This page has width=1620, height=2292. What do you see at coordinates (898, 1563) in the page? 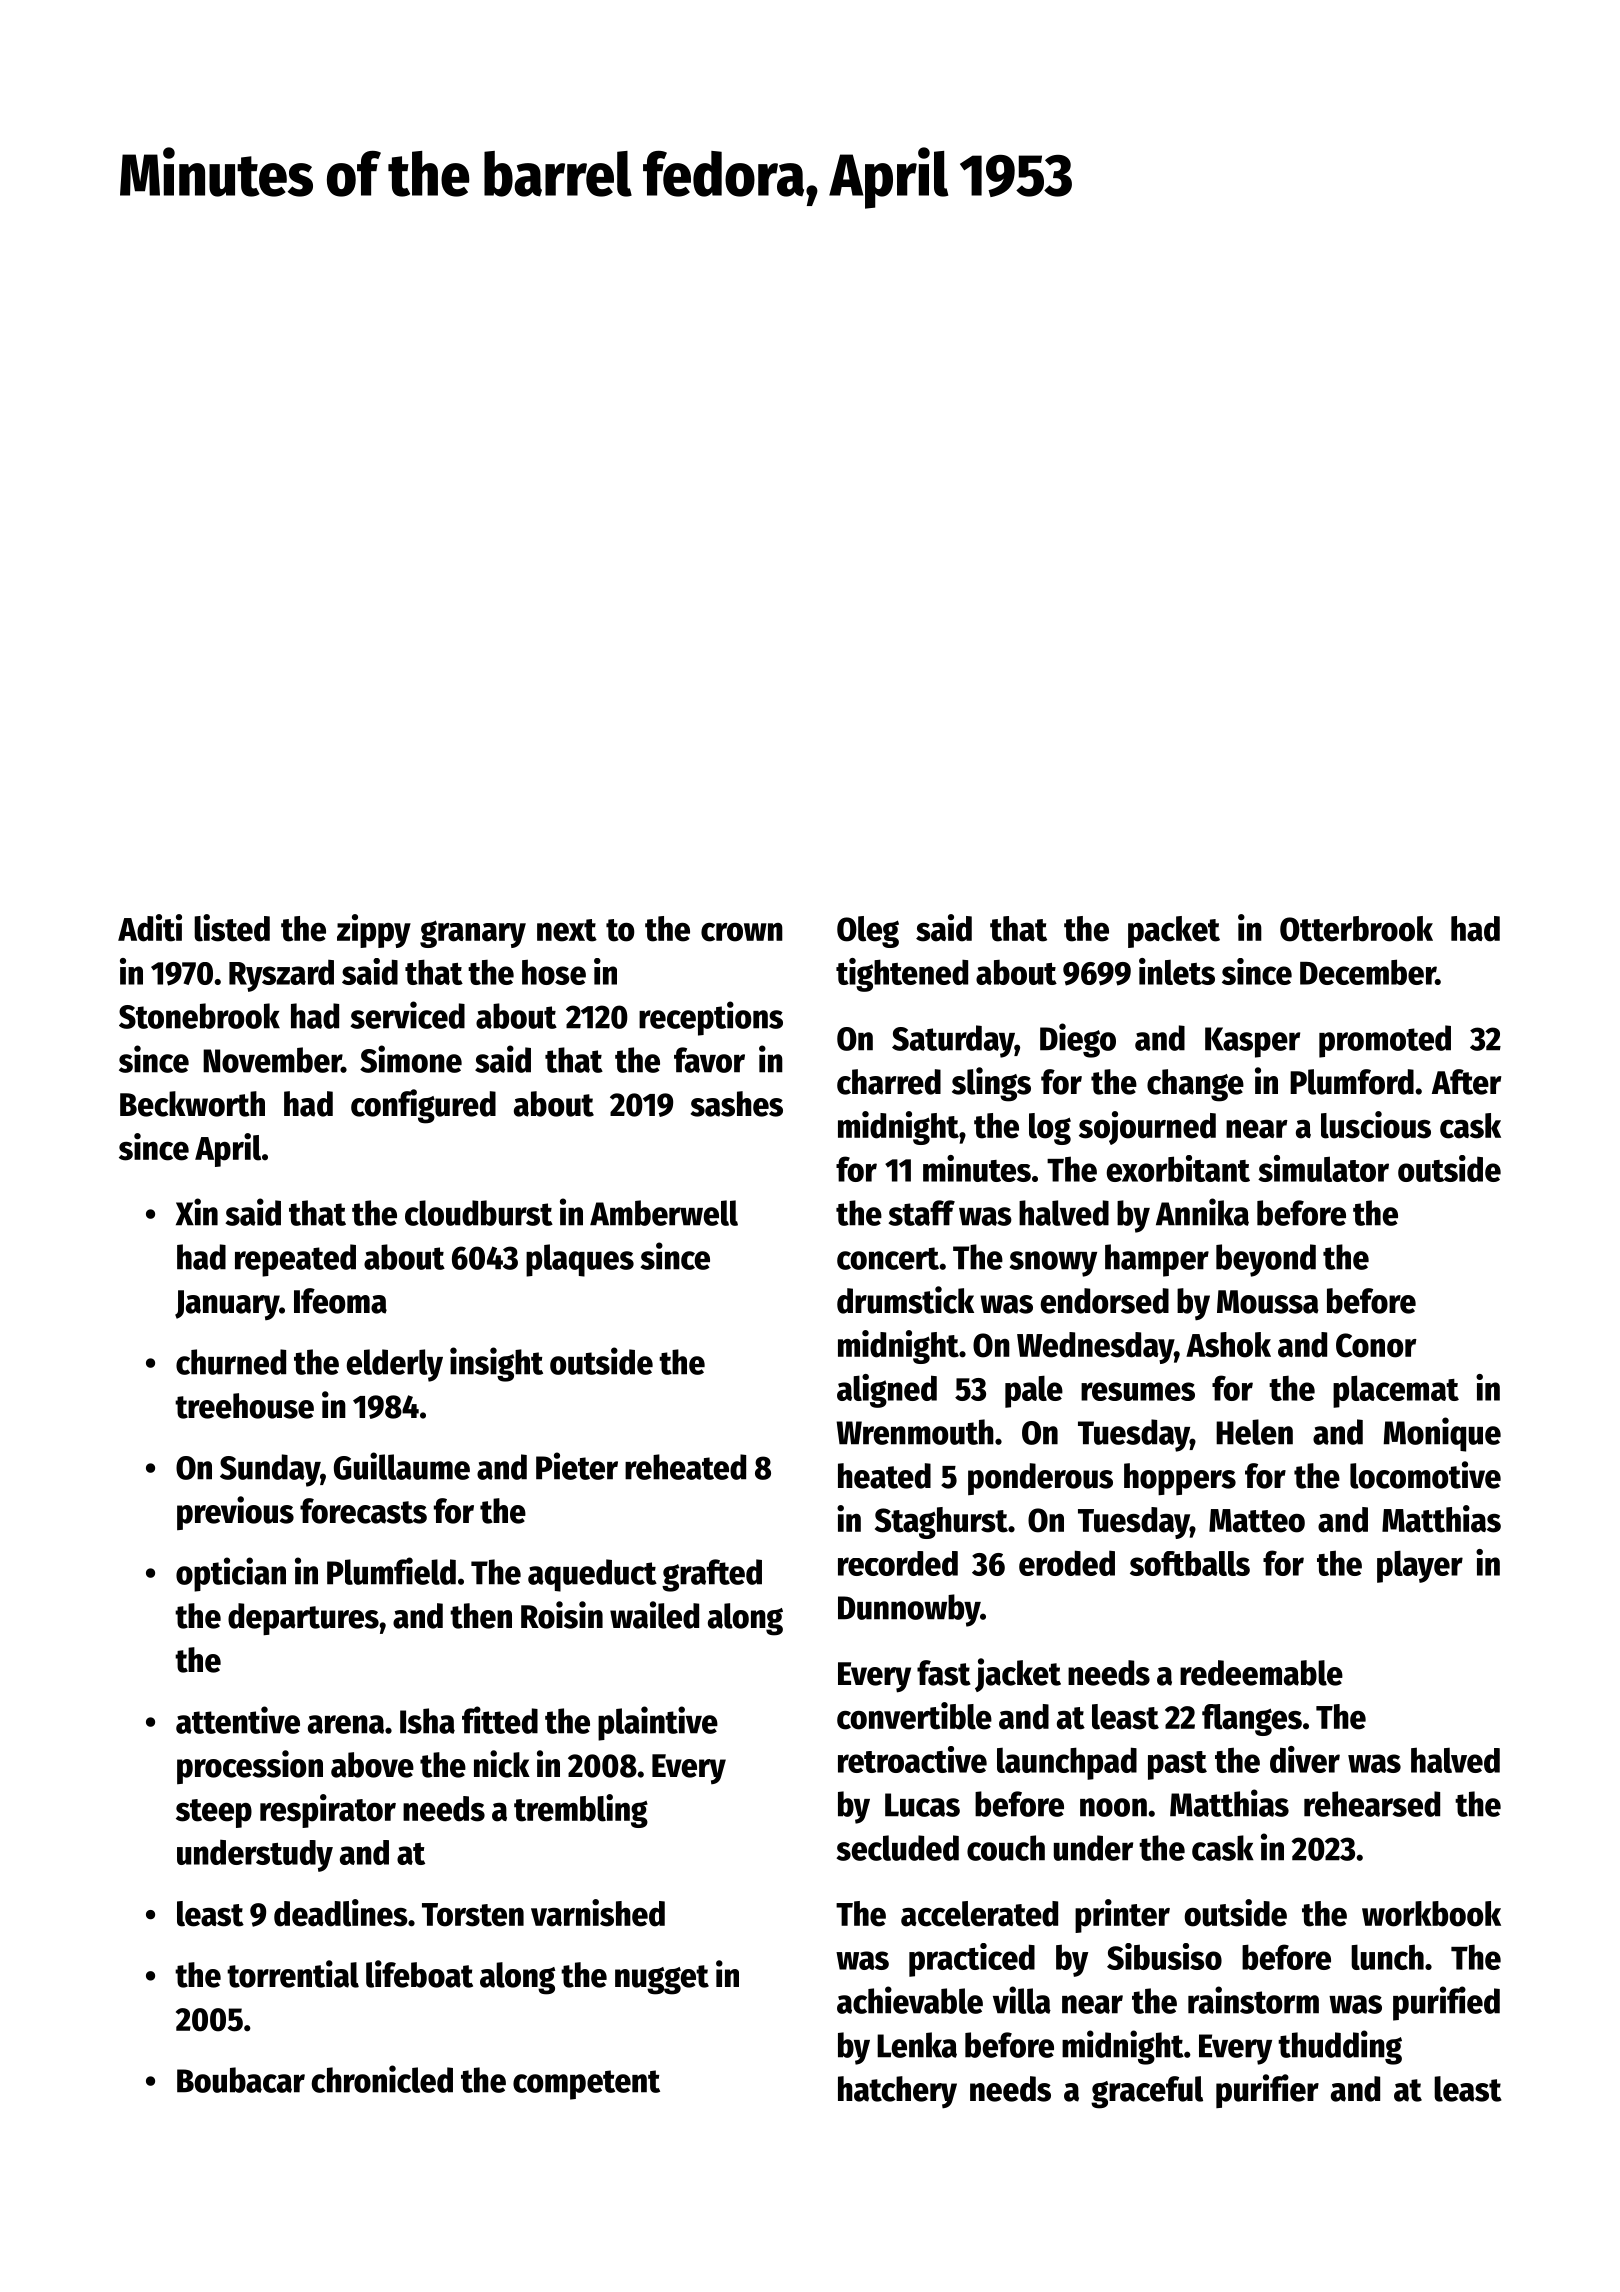
I see `recorded` at bounding box center [898, 1563].
